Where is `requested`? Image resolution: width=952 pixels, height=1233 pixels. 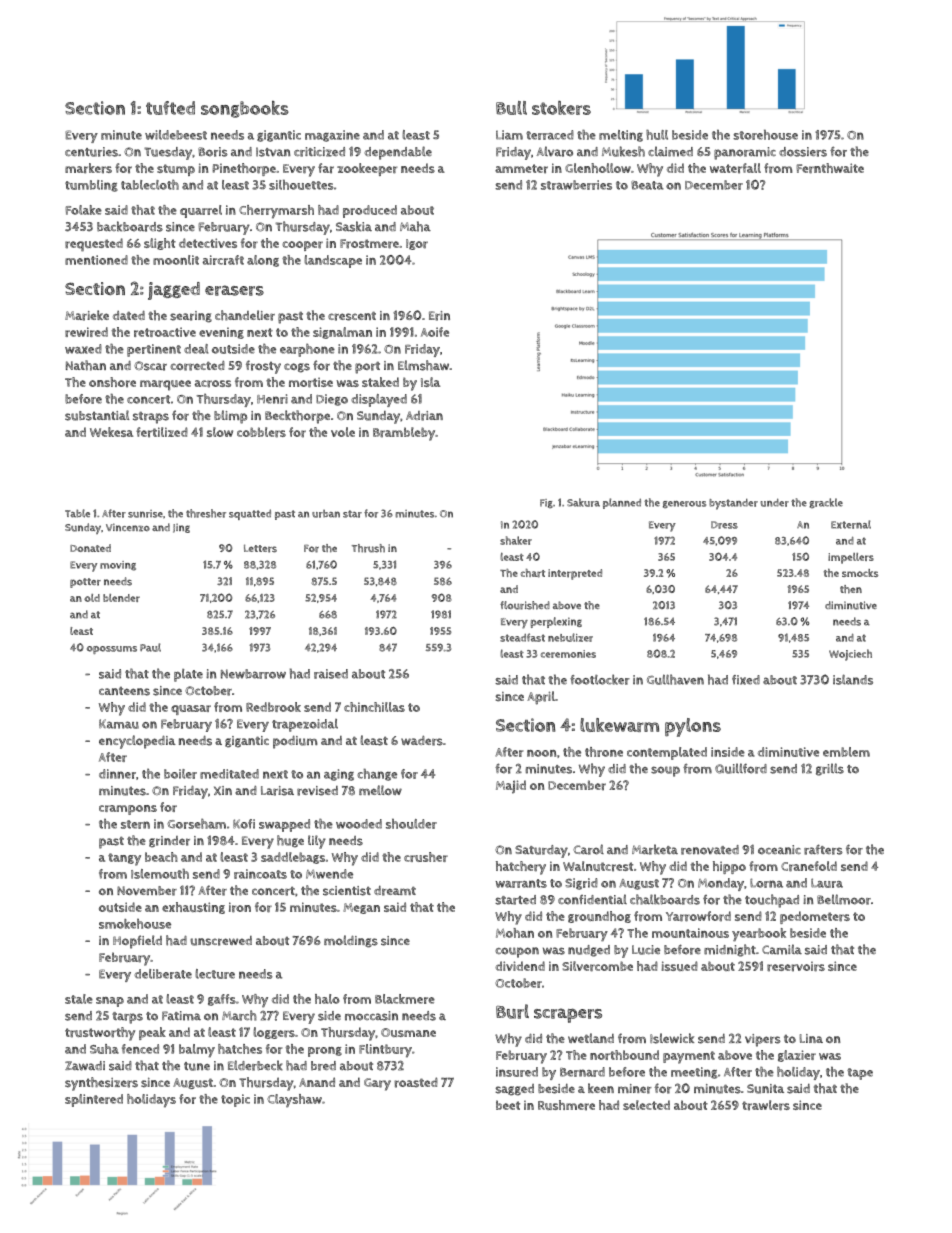
requested is located at coordinates (94, 244).
